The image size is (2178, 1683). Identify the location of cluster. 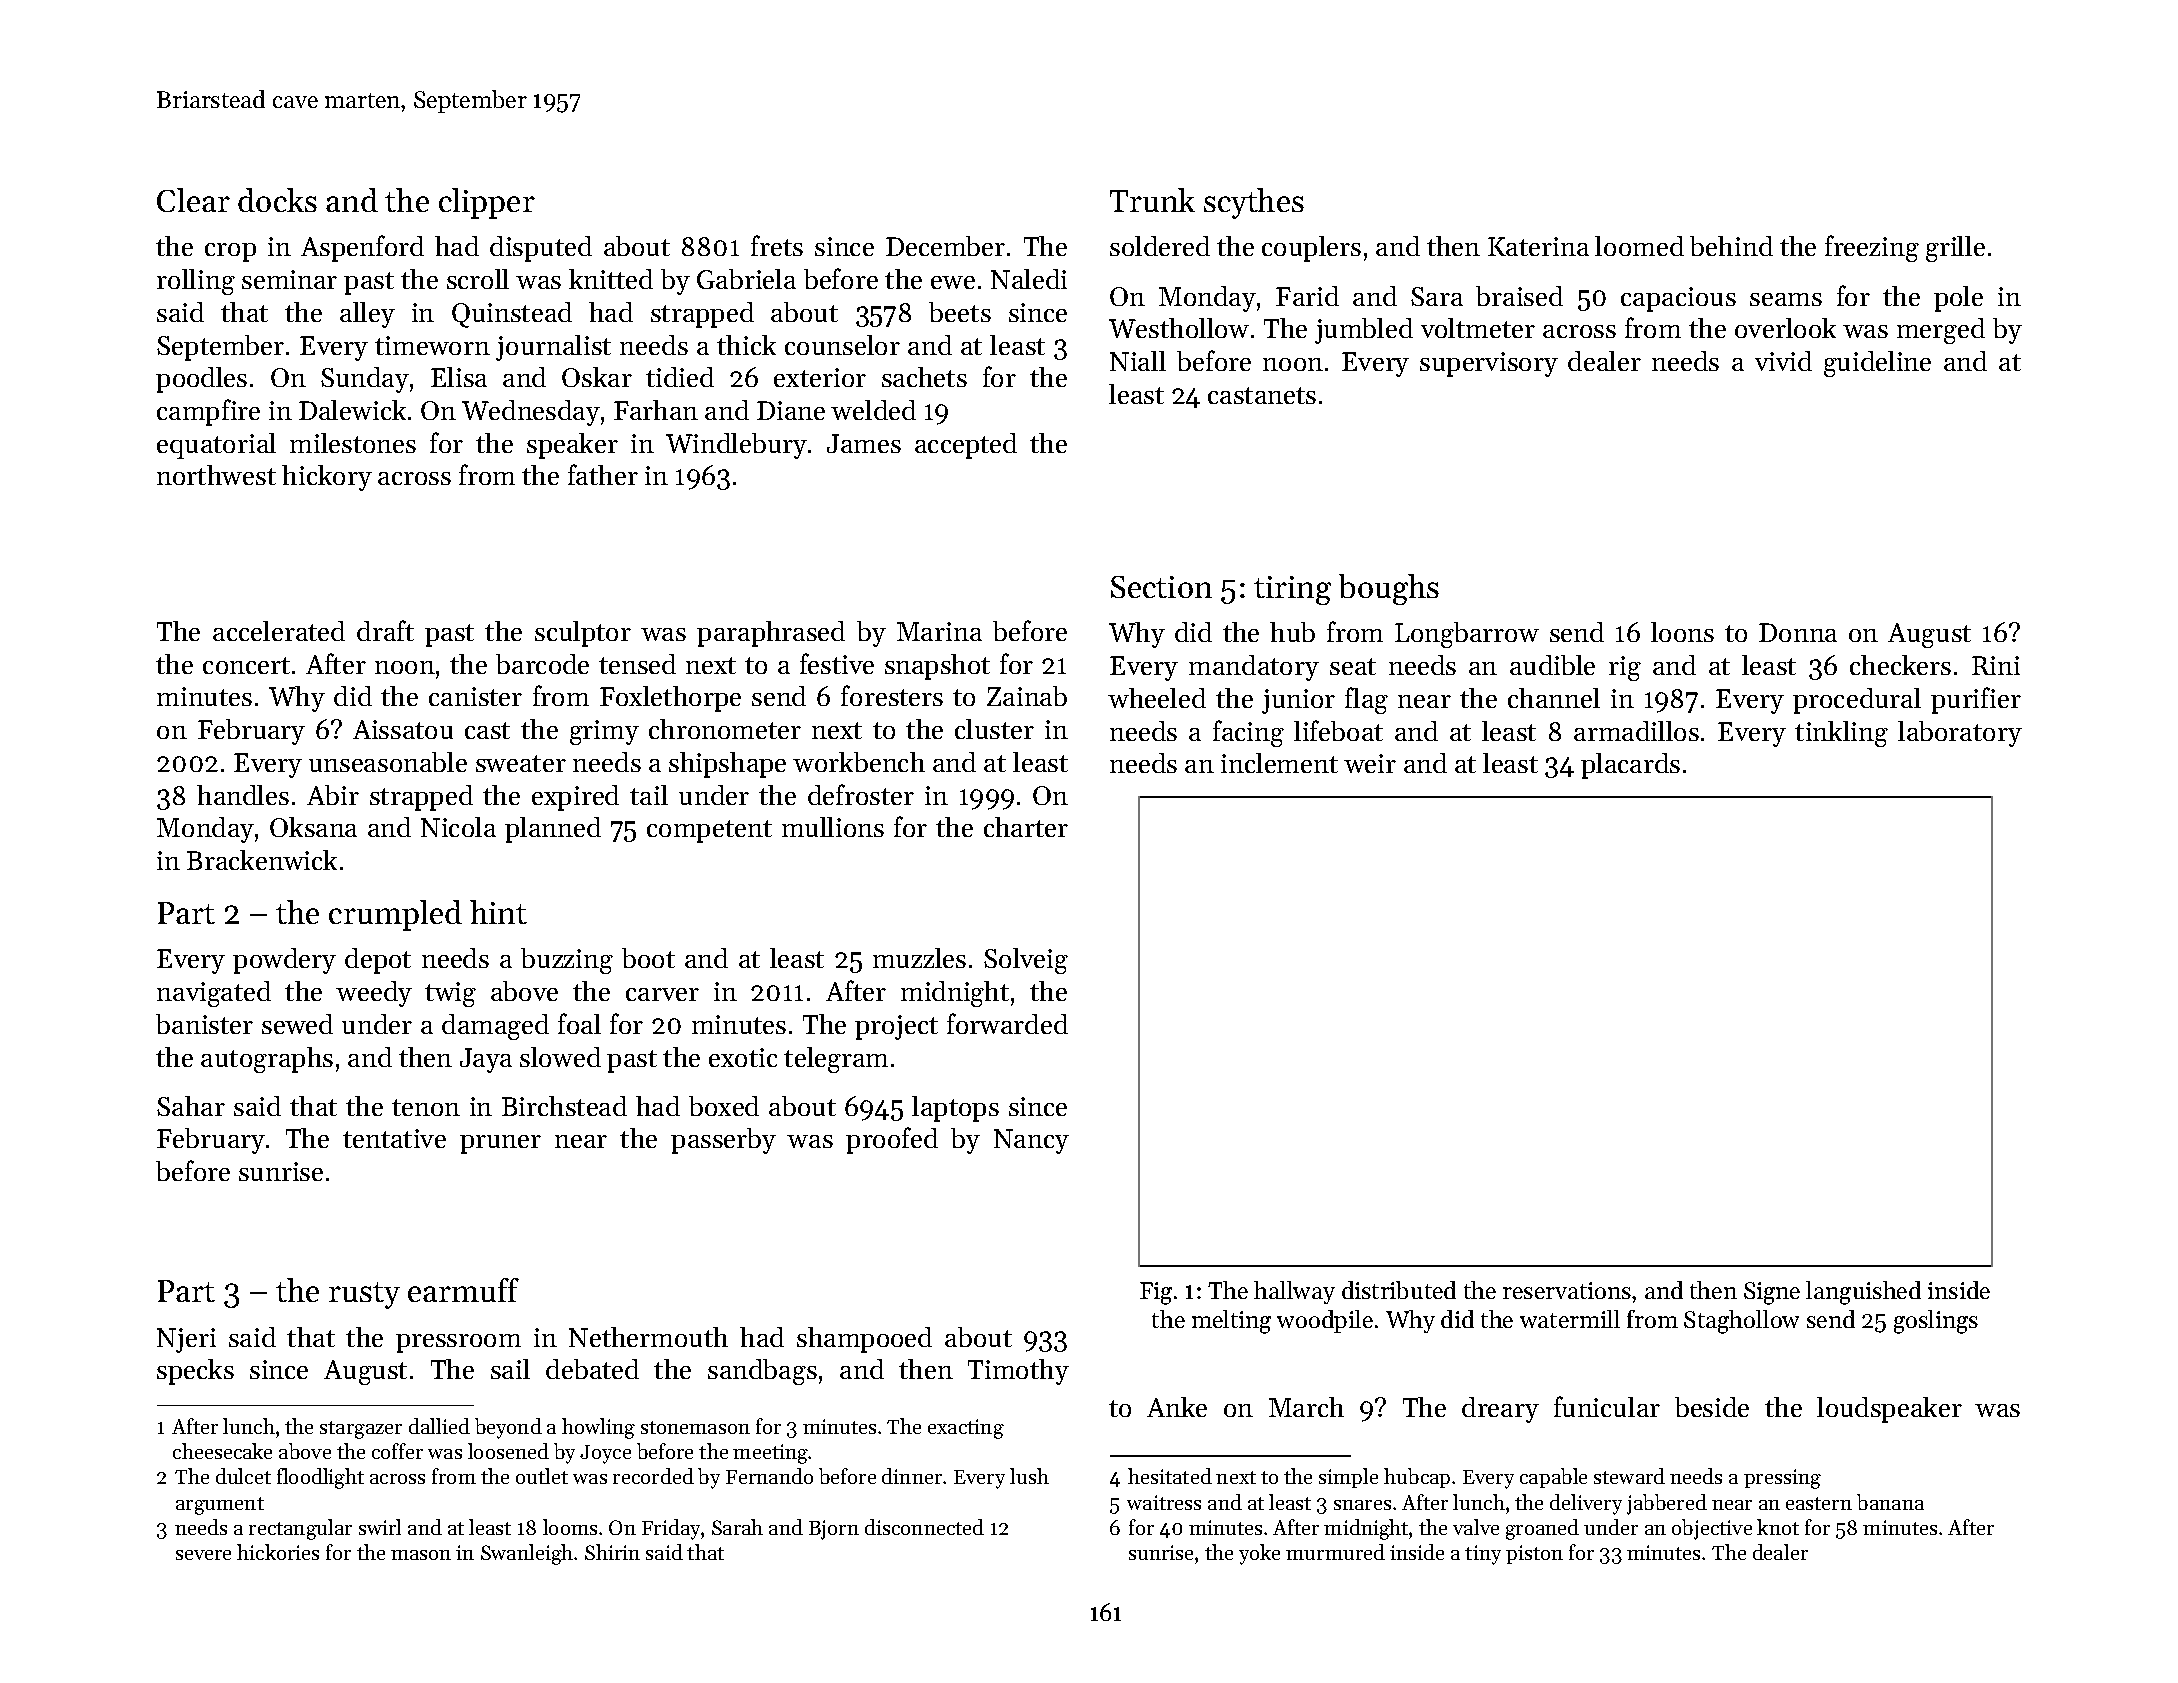
(994, 729).
